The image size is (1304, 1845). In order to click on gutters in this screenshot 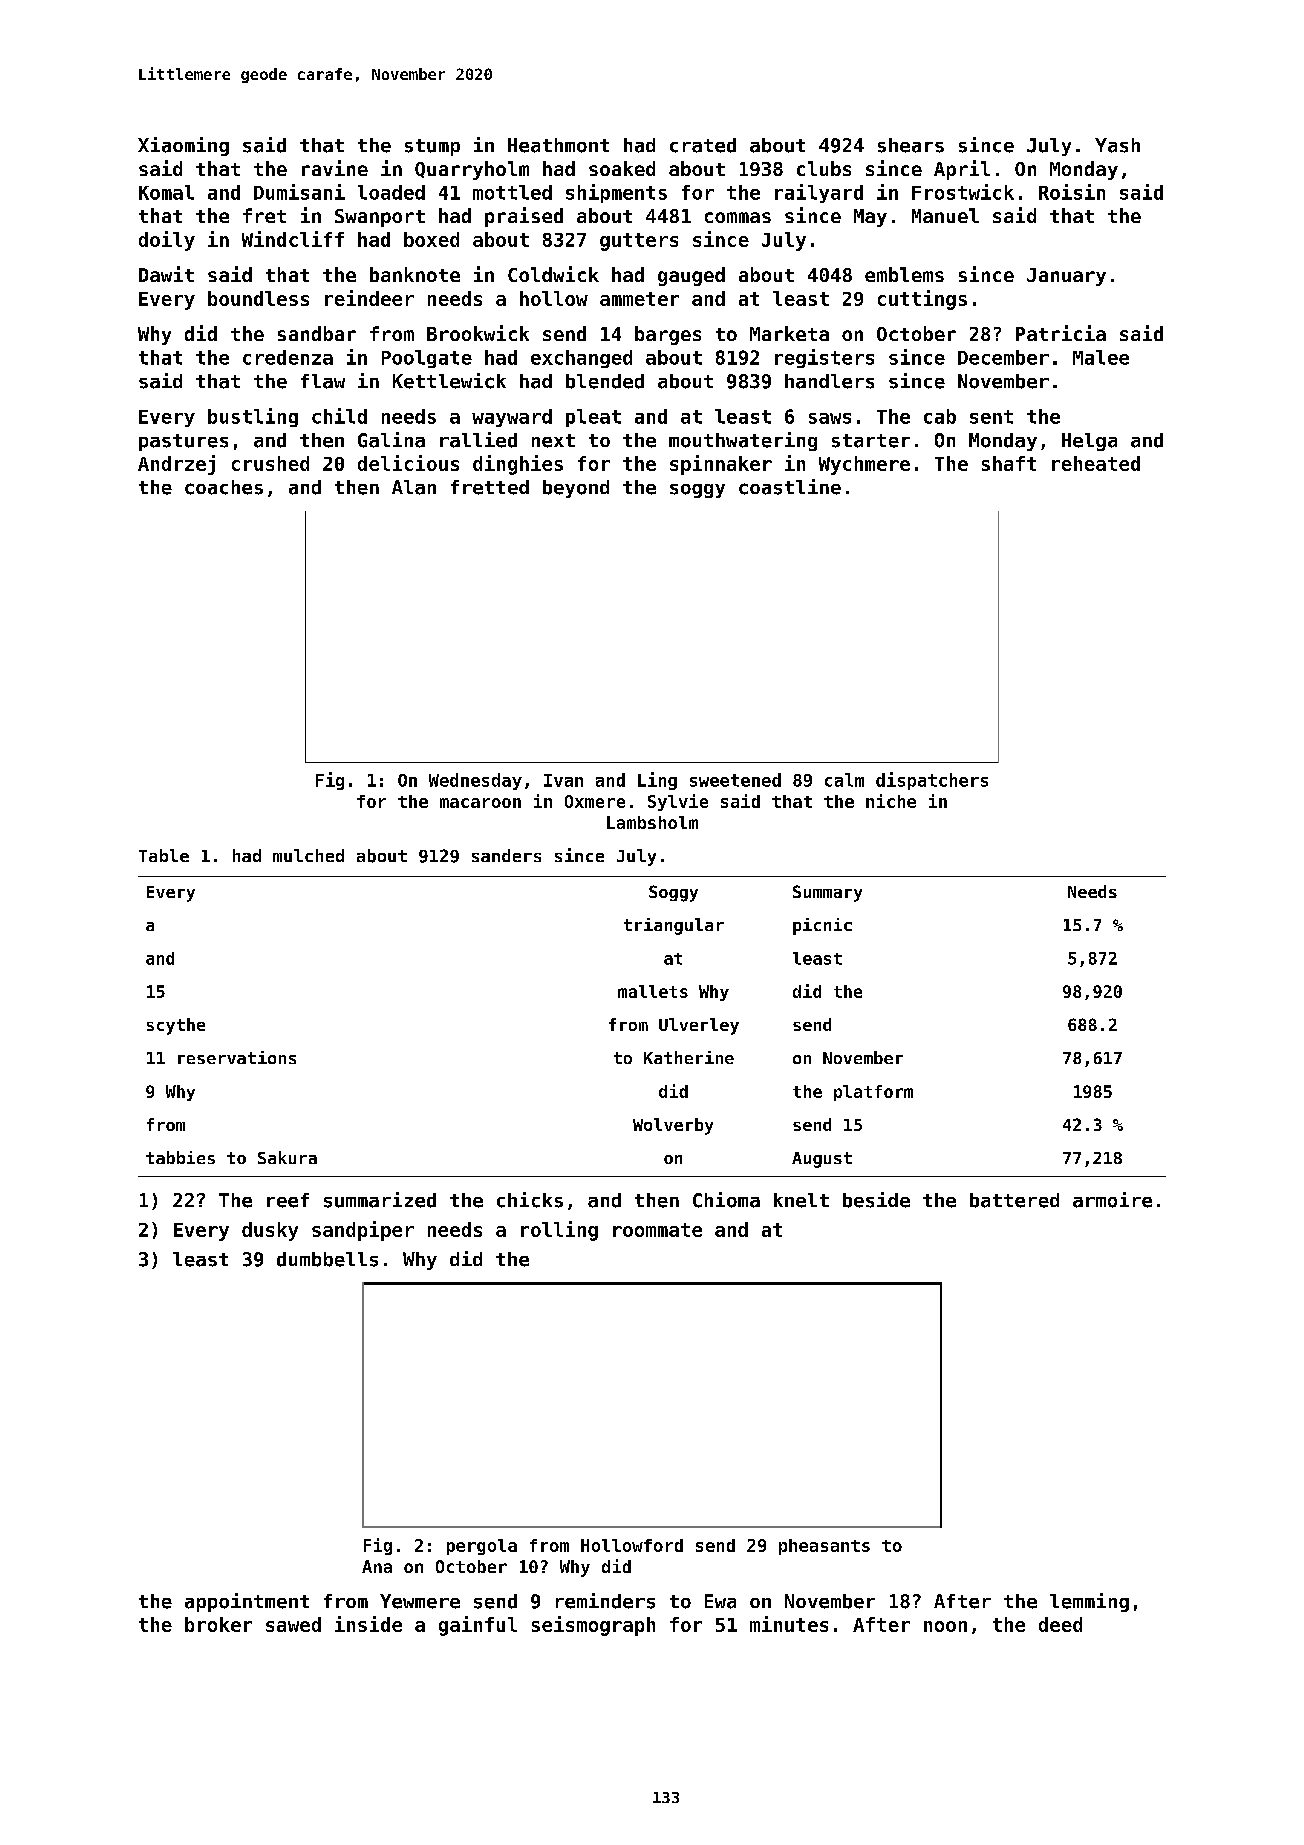, I will do `click(639, 242)`.
